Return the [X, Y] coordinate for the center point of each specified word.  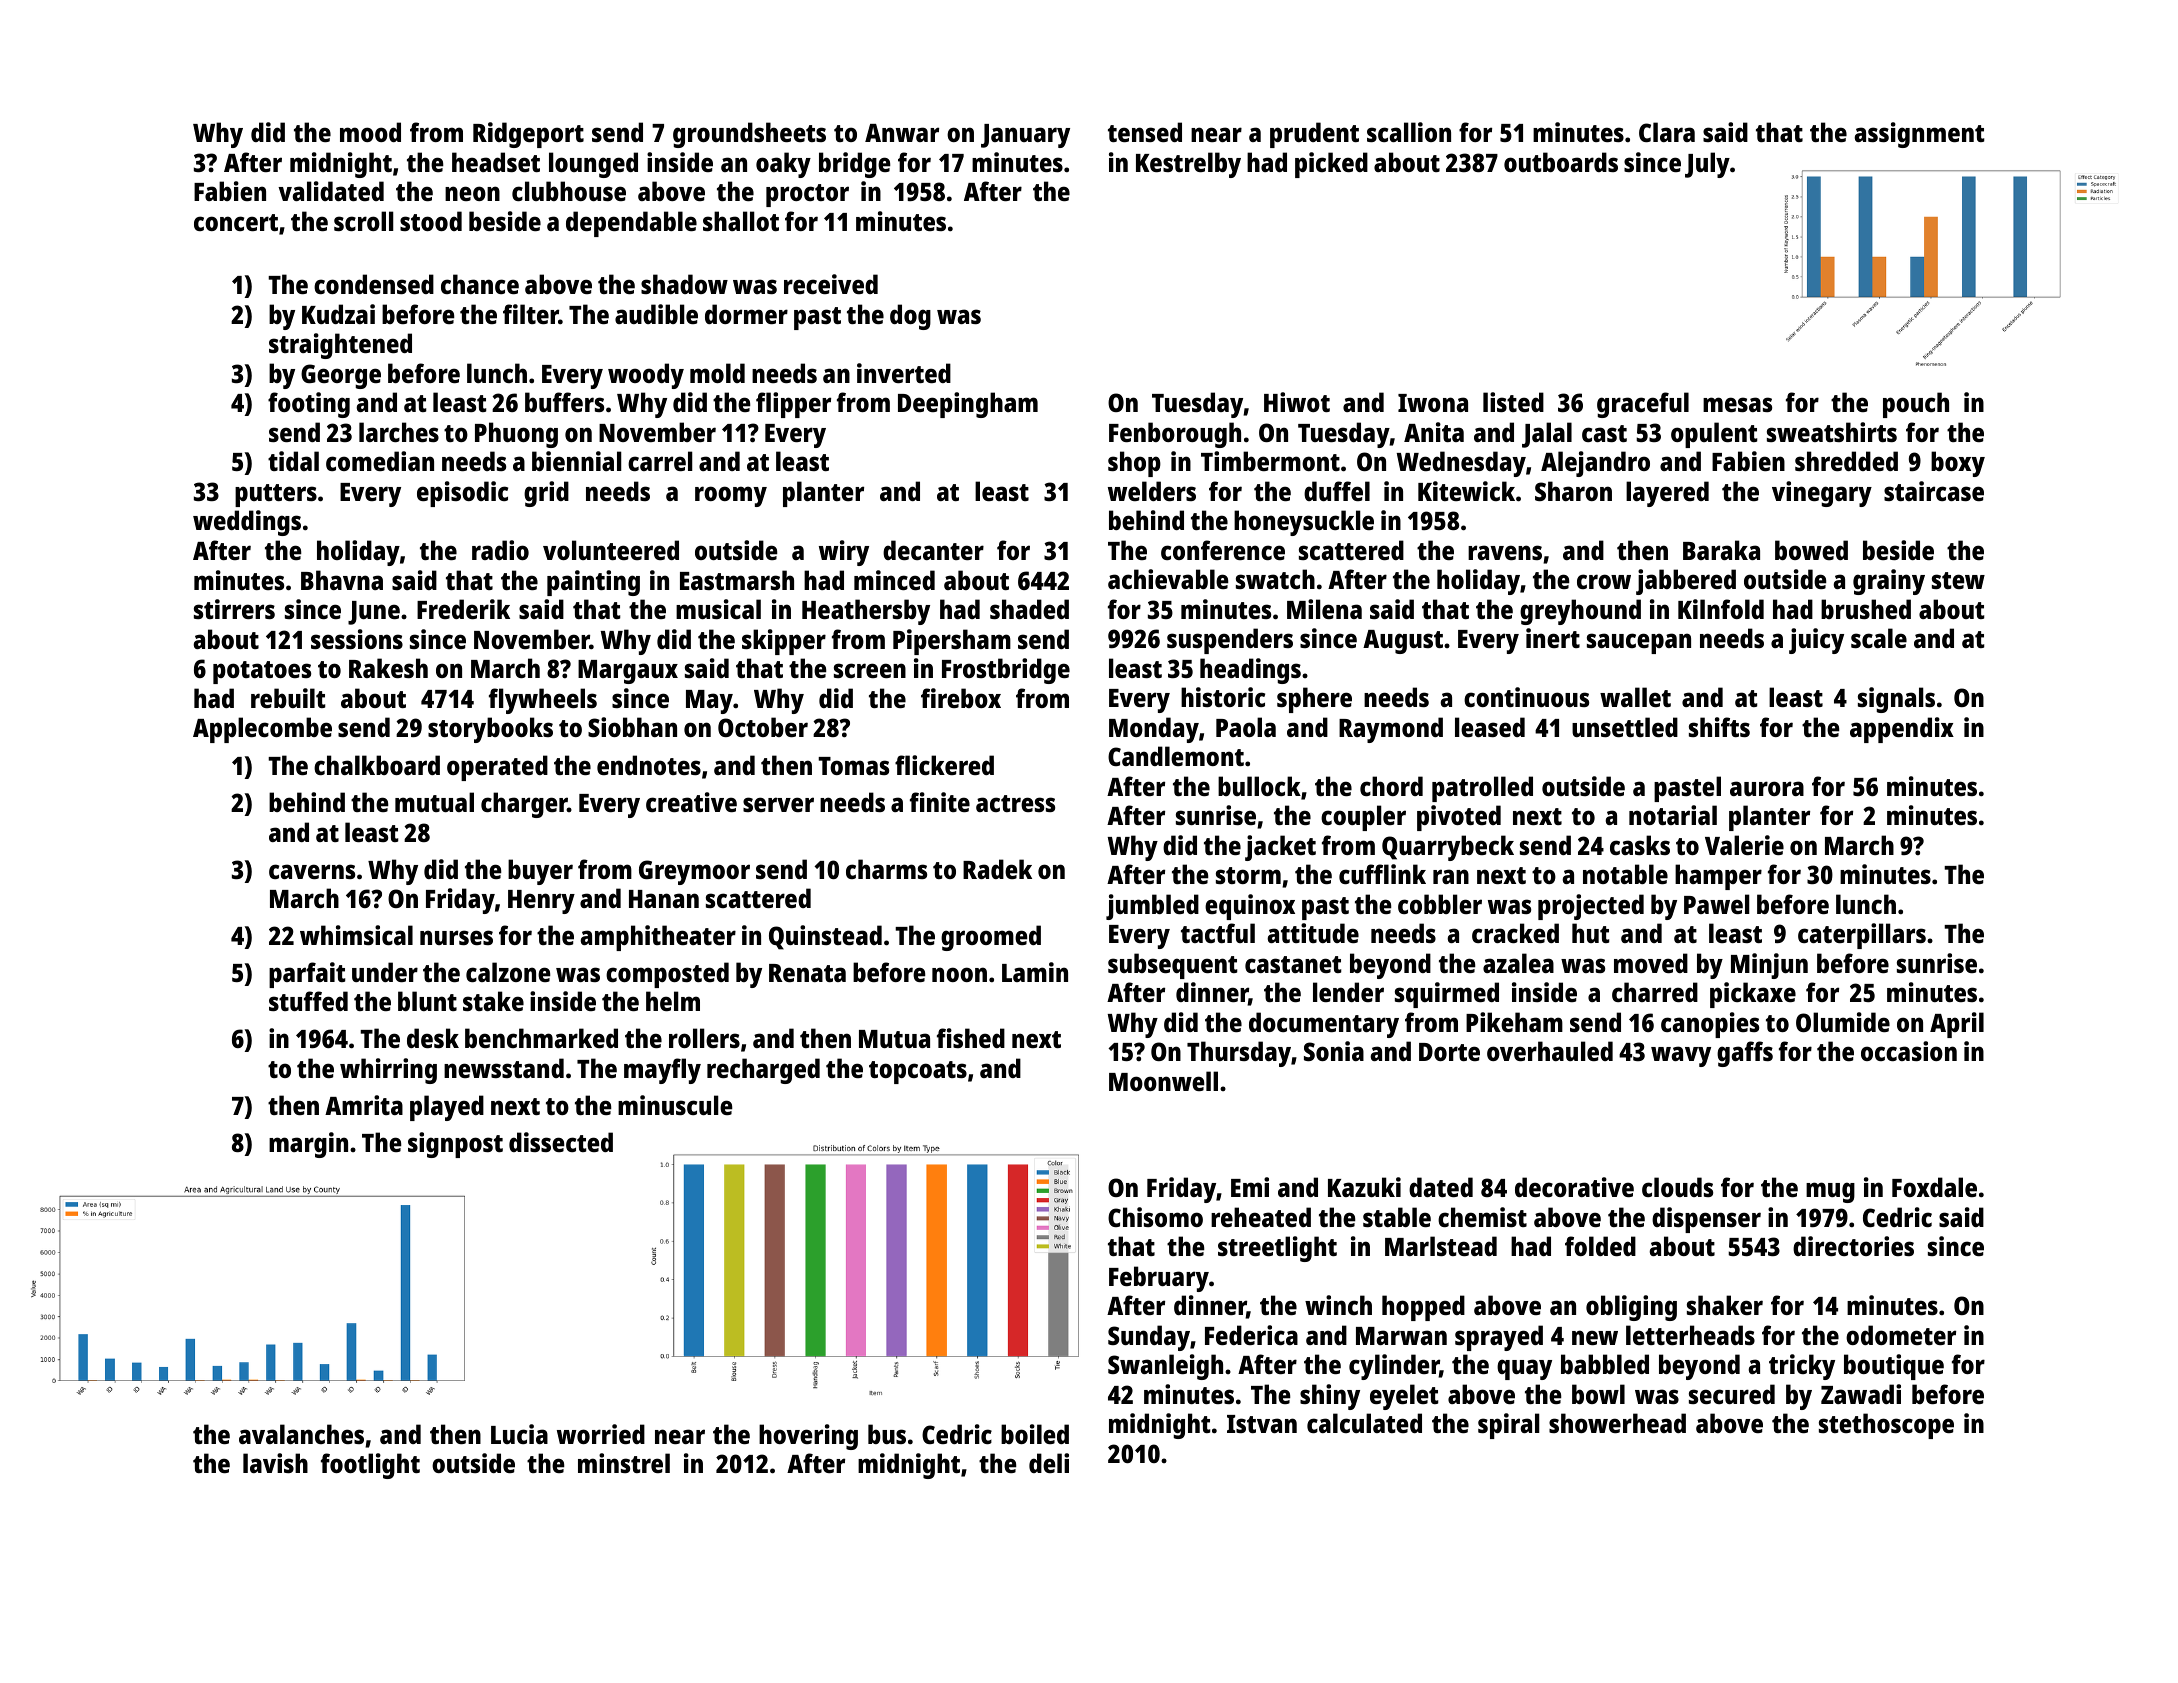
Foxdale [1934, 1187]
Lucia [519, 1434]
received [831, 284]
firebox [961, 698]
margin [308, 1145]
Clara [1667, 132]
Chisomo [1155, 1217]
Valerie [1744, 845]
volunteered [611, 550]
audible [656, 314]
